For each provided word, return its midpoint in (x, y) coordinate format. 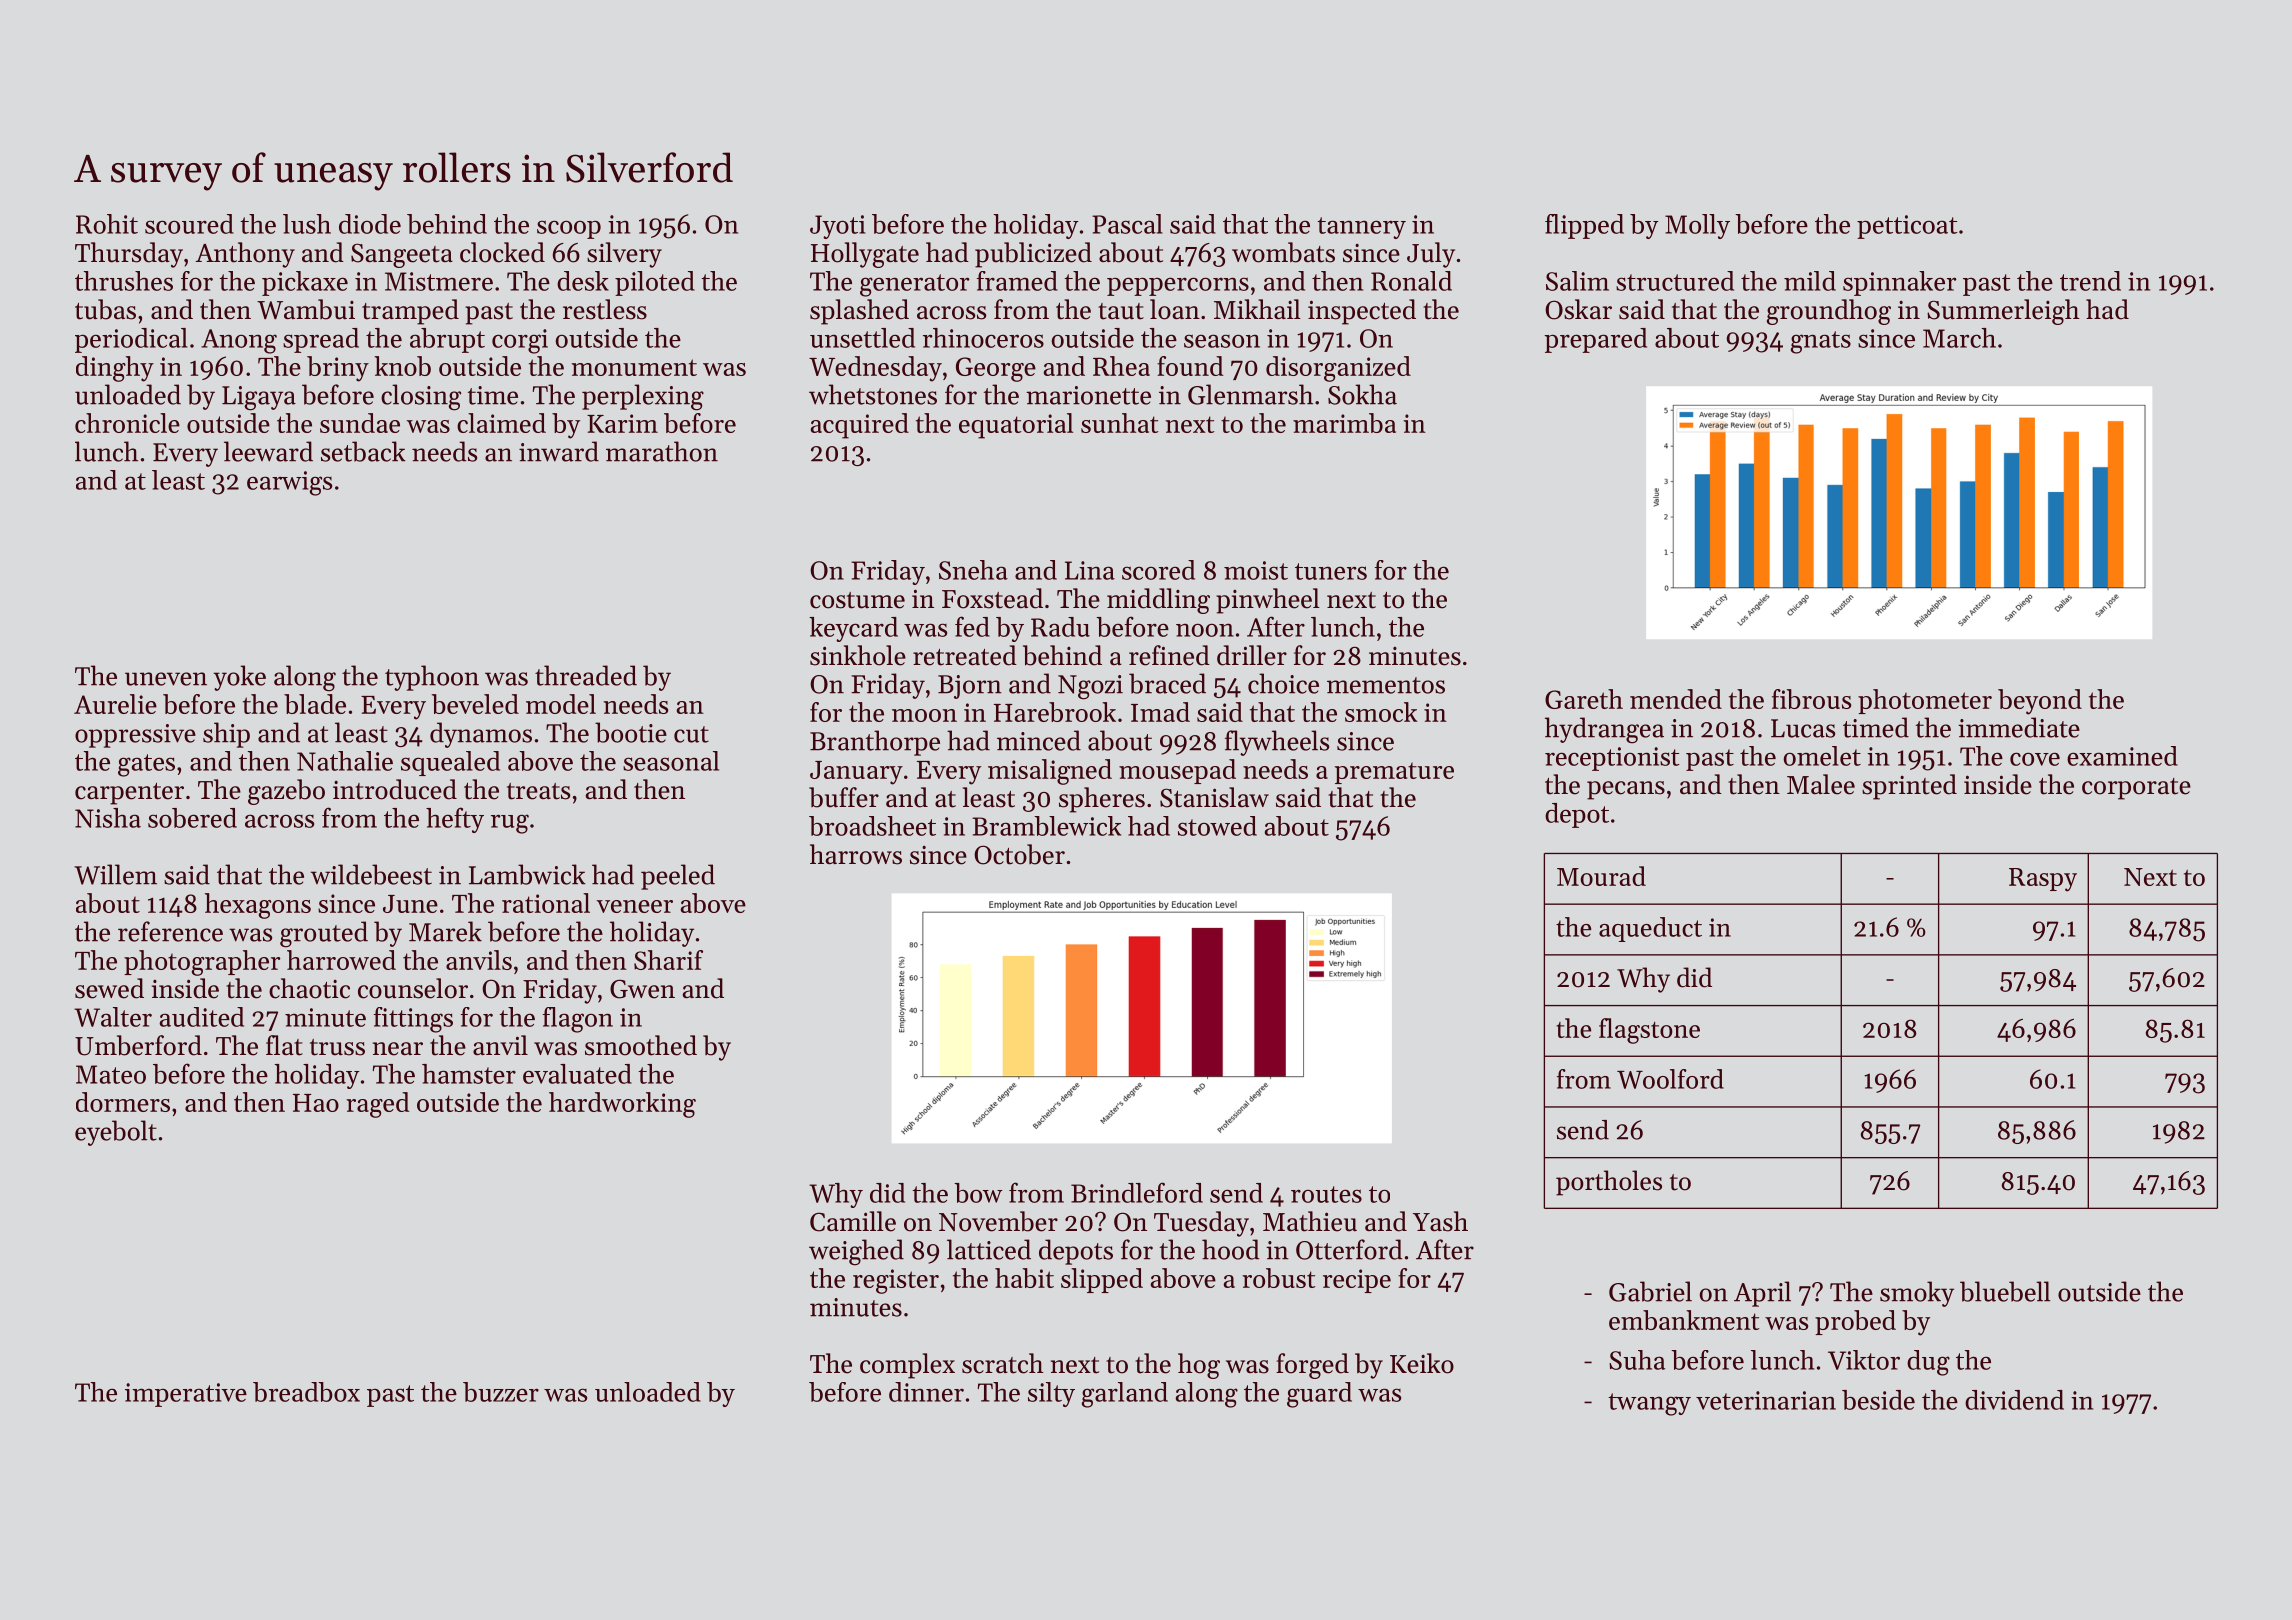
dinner (926, 1392)
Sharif (668, 960)
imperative (186, 1395)
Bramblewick (1046, 826)
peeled (678, 877)
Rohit (107, 224)
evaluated (577, 1074)
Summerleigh (2003, 312)
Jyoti (837, 227)
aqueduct (1650, 929)
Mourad (1601, 876)
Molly (1697, 226)
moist (1256, 570)
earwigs (289, 483)
